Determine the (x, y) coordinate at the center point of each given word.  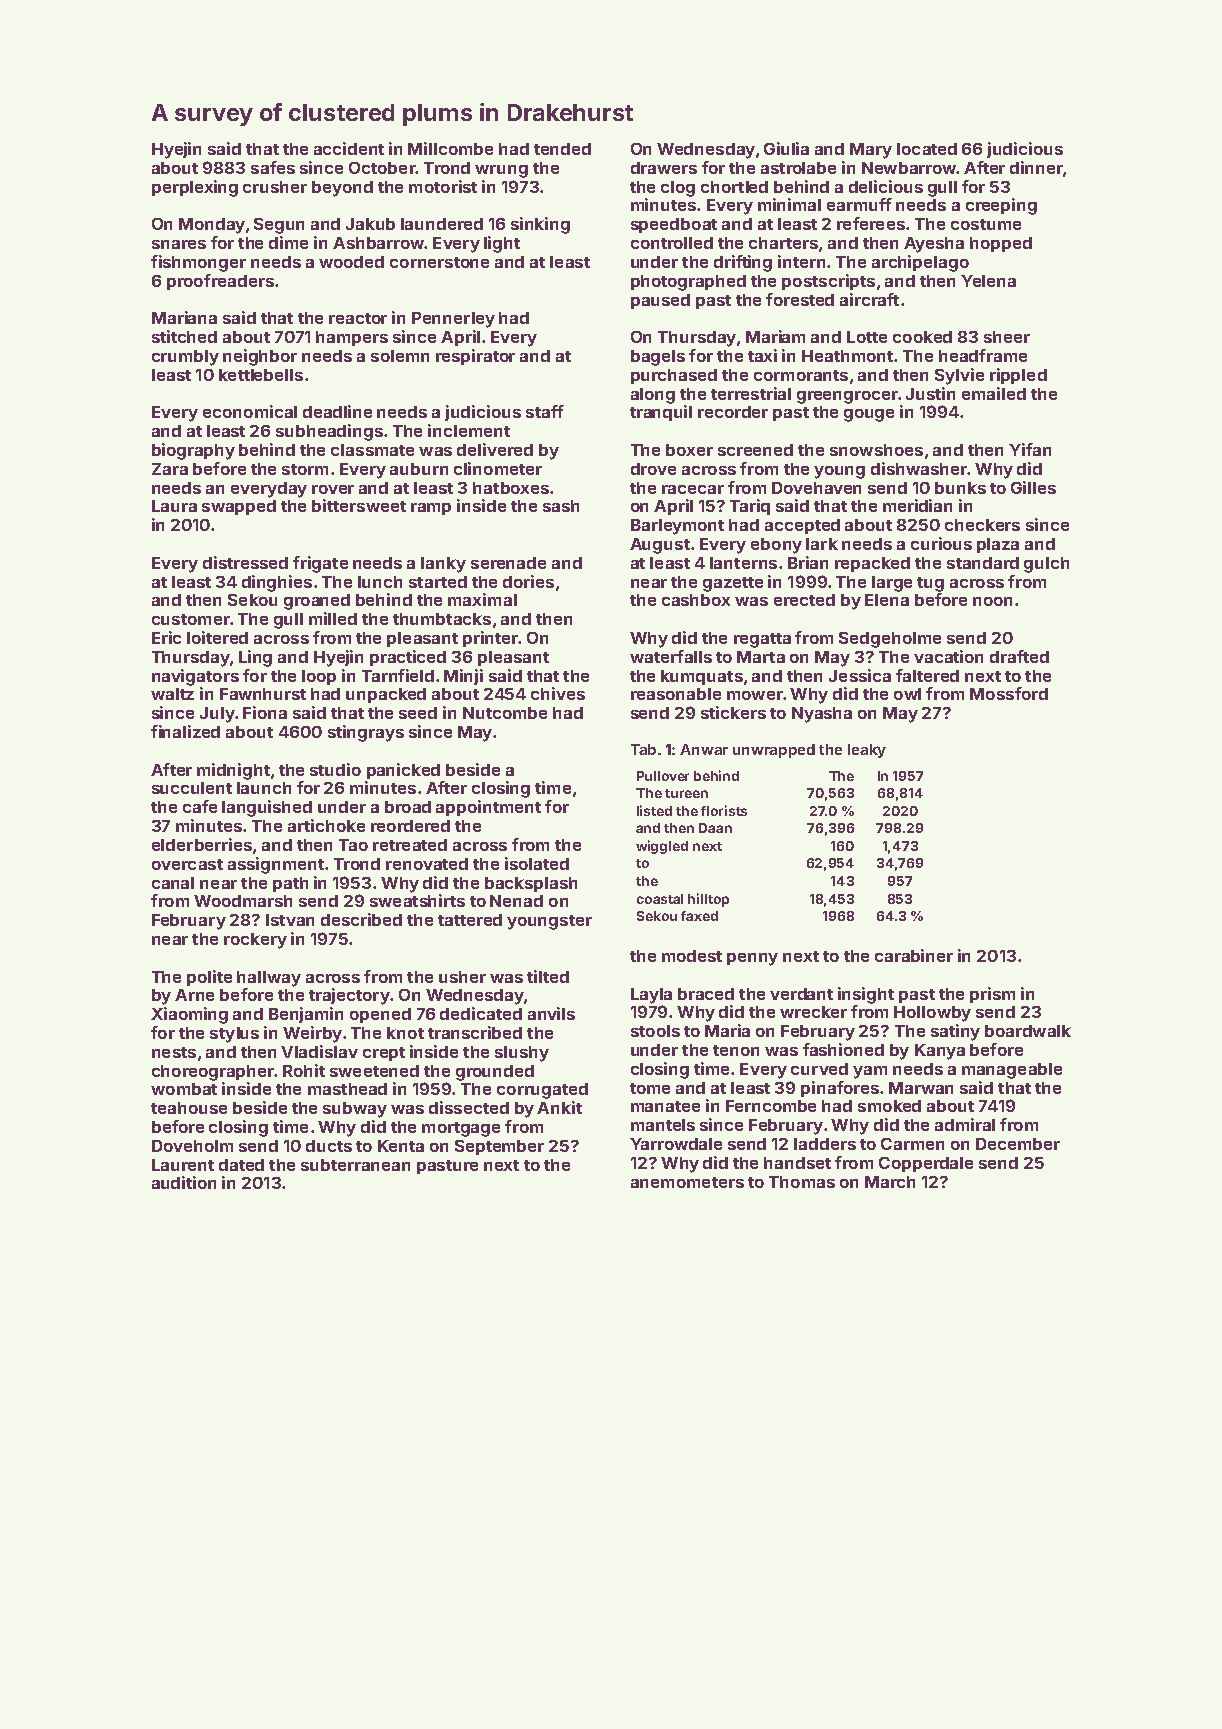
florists (724, 810)
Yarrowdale (676, 1144)
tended (562, 149)
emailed (994, 393)
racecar (693, 489)
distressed (245, 562)
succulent (192, 788)
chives (558, 693)
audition (184, 1182)
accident (349, 148)
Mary (871, 151)
